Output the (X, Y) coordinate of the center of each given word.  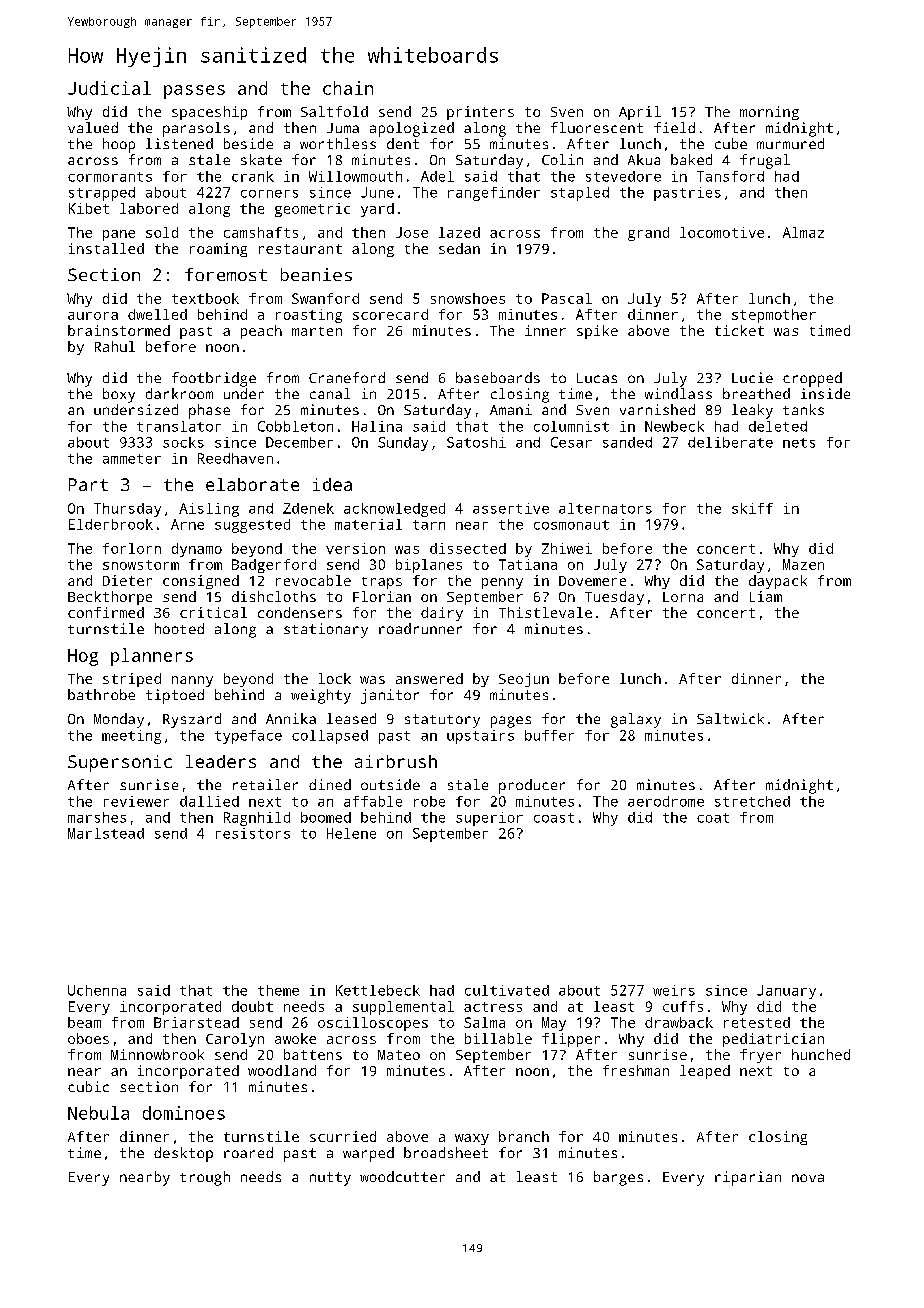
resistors (253, 833)
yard (377, 210)
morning (769, 113)
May (554, 1024)
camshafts (261, 232)
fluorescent (597, 127)
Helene (351, 833)
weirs (674, 990)
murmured (790, 143)
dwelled (157, 314)
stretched (752, 801)
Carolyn (235, 1040)
